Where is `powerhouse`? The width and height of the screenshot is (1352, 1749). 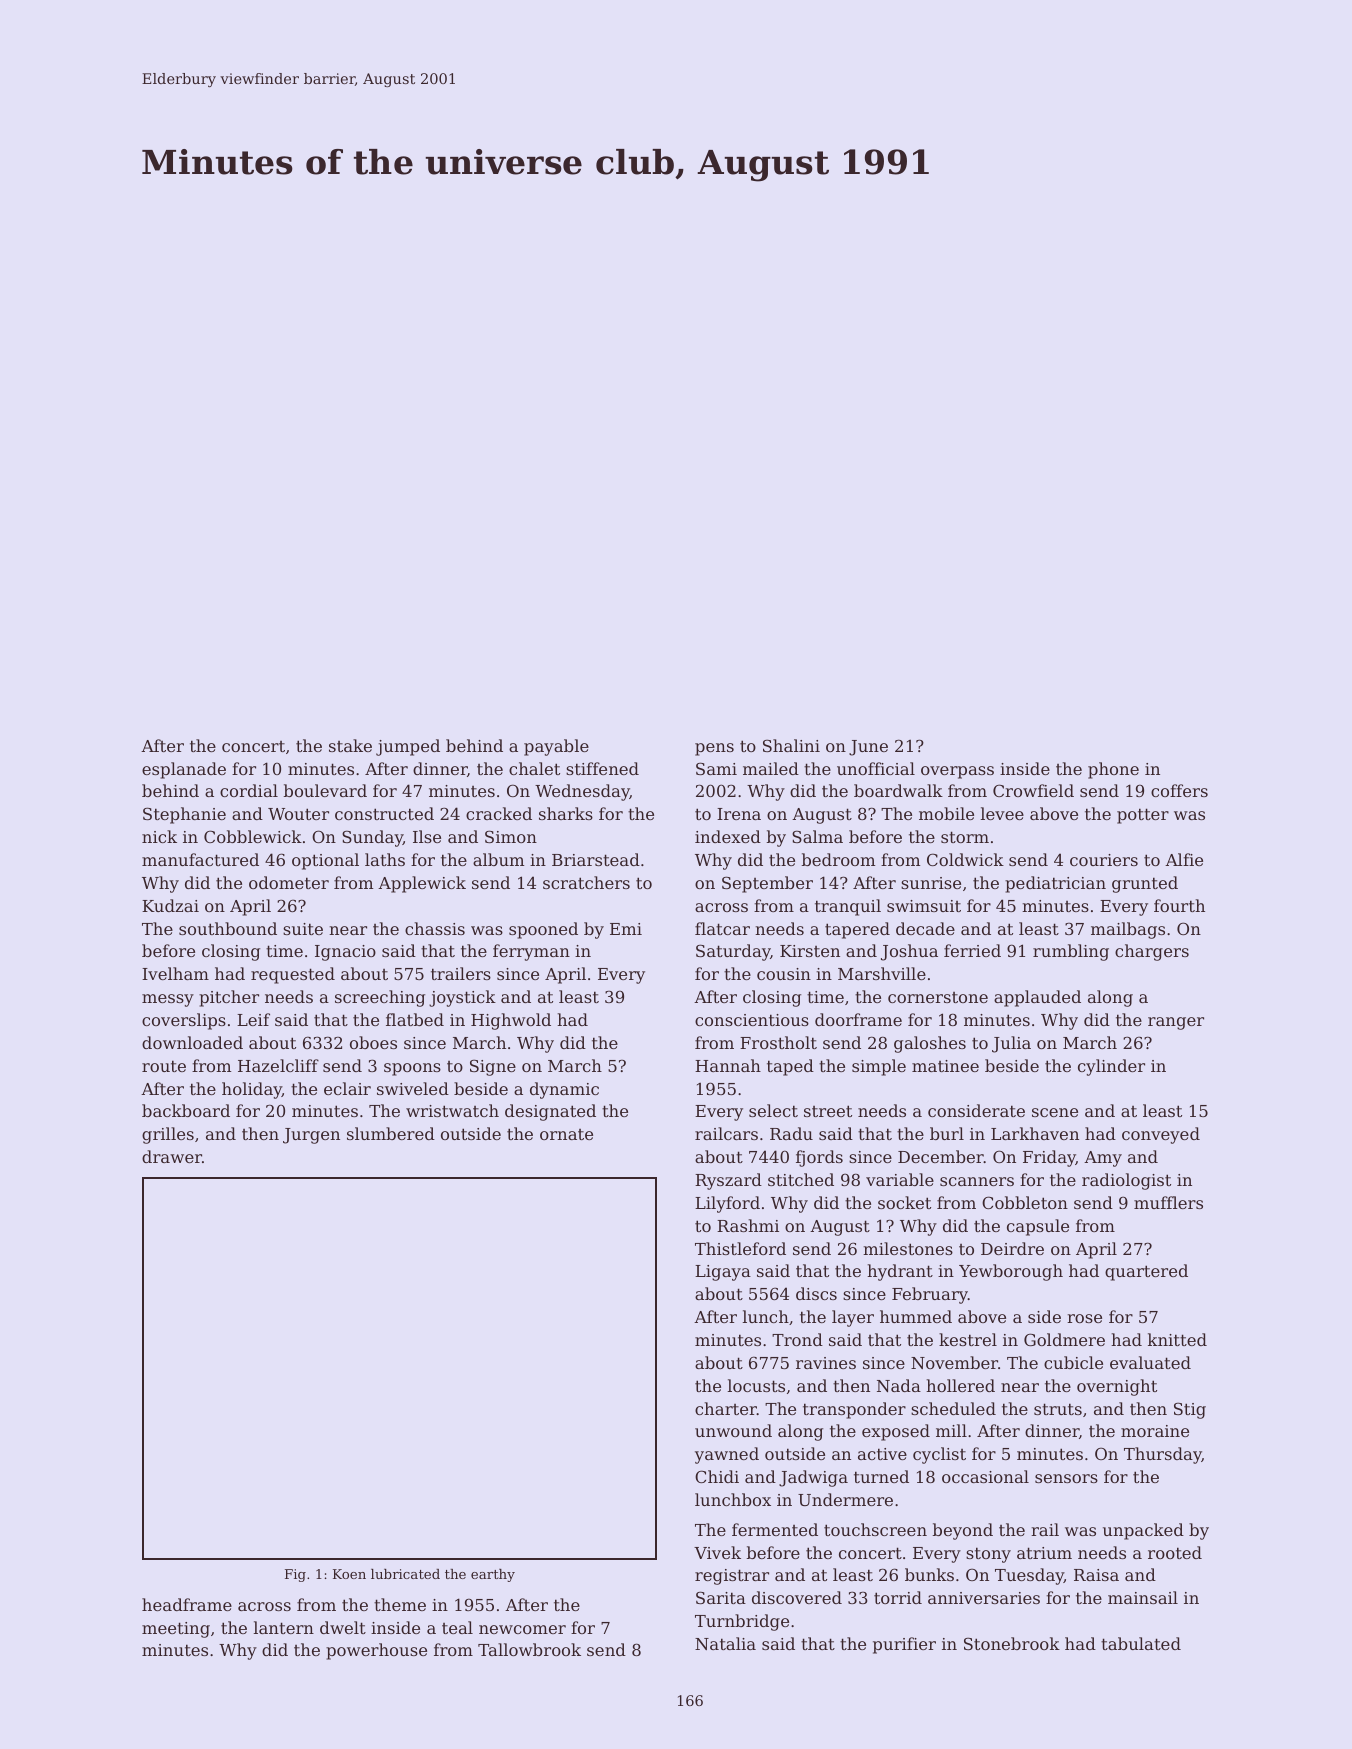
powerhouse is located at coordinates (376, 1651).
